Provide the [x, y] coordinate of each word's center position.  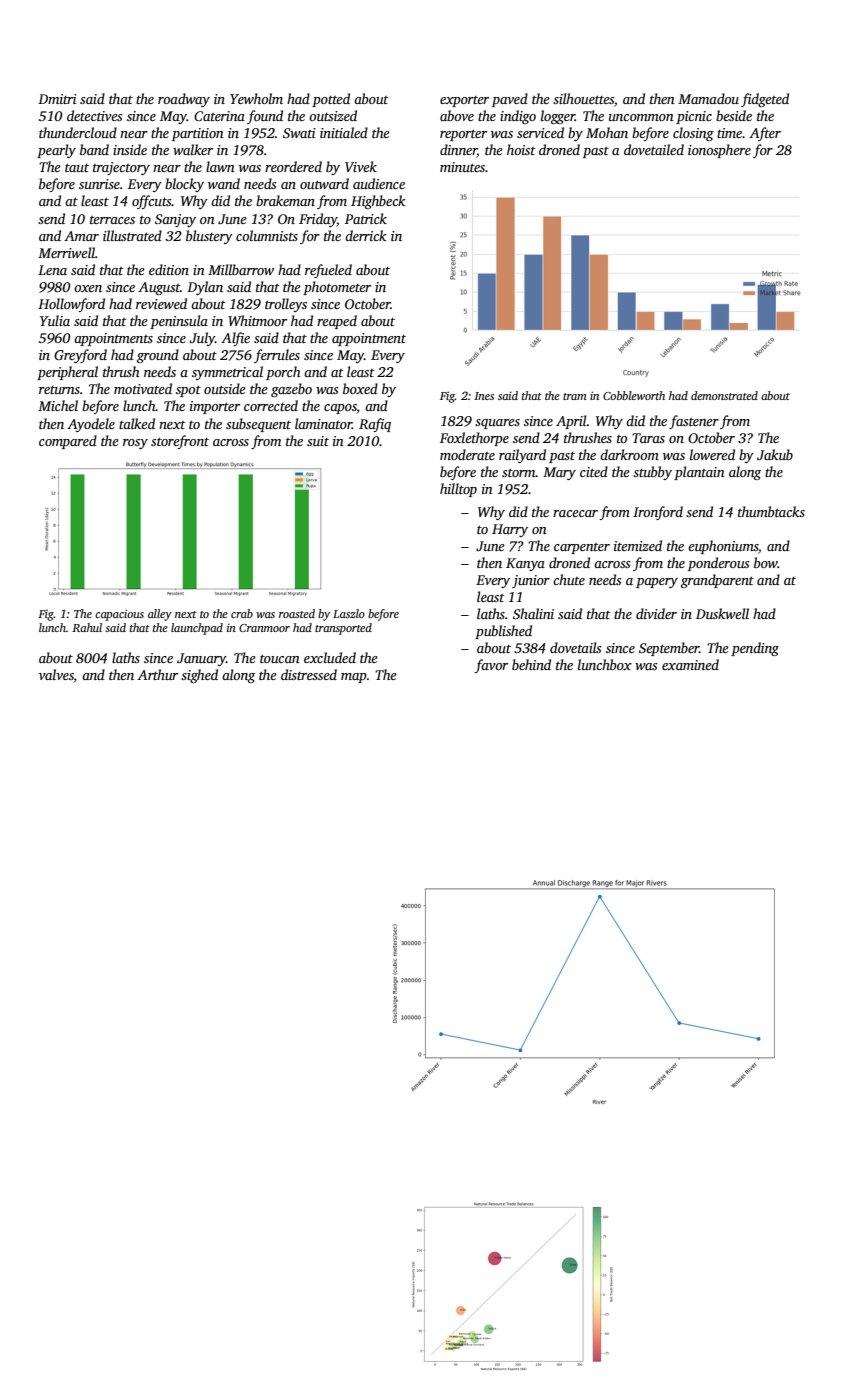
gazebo [291, 390]
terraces [112, 220]
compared [68, 442]
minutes [462, 167]
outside [225, 388]
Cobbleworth [634, 395]
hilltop [458, 490]
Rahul [87, 627]
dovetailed [654, 149]
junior [531, 581]
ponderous [719, 564]
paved [510, 100]
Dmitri [57, 99]
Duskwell [722, 613]
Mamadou [708, 98]
